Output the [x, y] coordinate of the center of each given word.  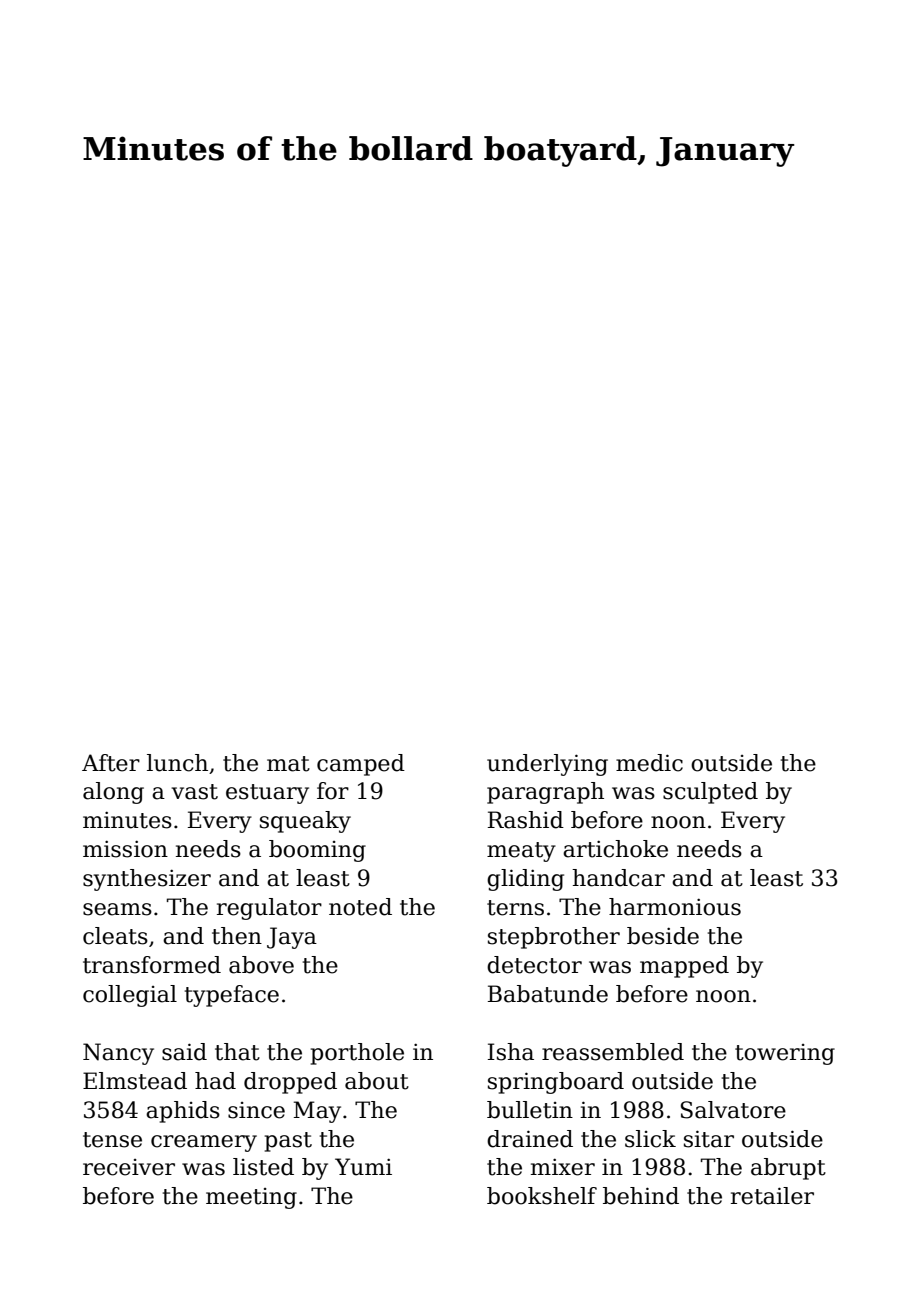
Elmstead [135, 1081]
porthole [357, 1054]
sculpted [710, 793]
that [237, 1052]
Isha [511, 1052]
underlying [547, 765]
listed [263, 1167]
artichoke [615, 849]
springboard [556, 1083]
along [113, 793]
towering [785, 1054]
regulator [269, 909]
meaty [521, 852]
